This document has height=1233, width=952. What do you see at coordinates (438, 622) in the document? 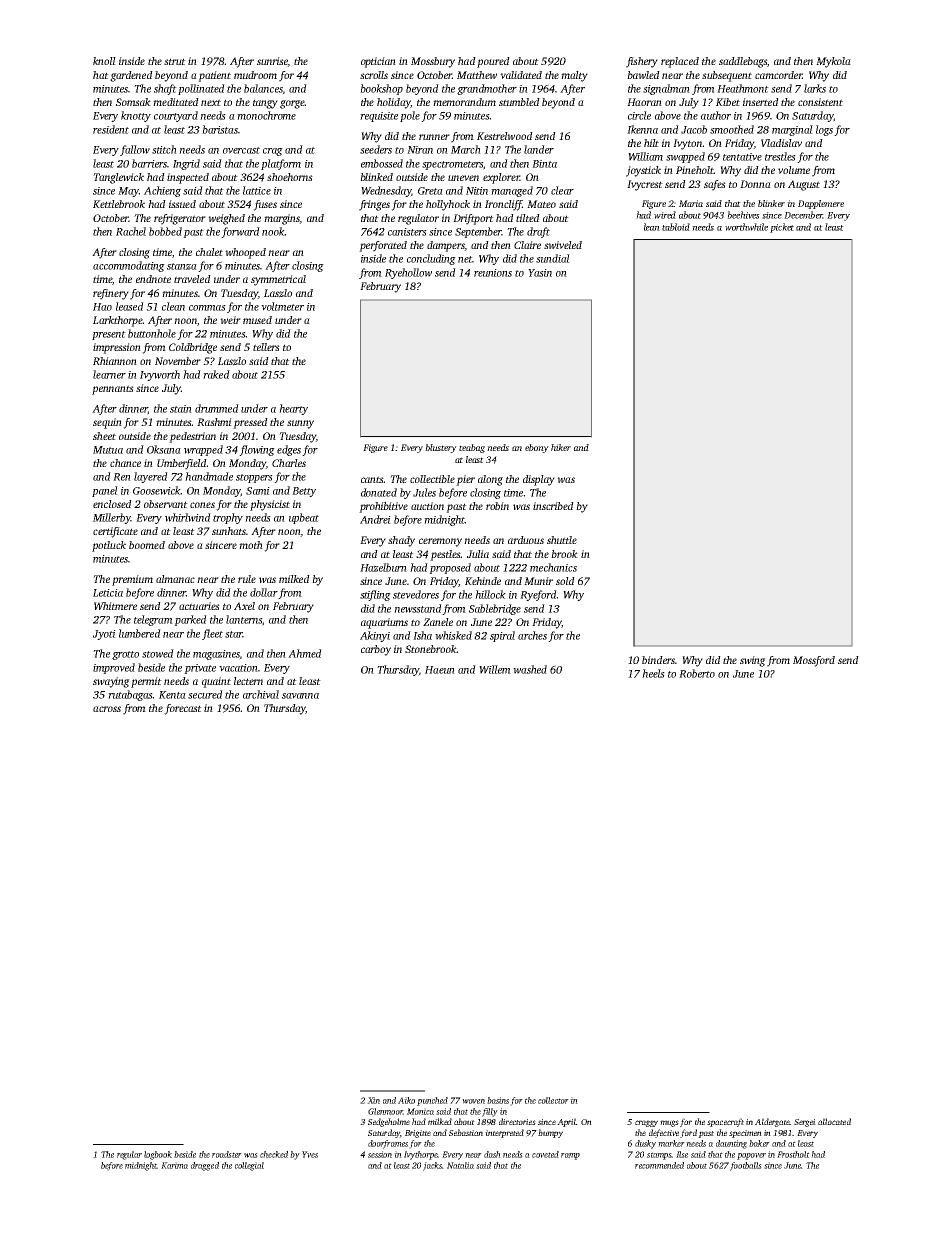
I see `Zanele` at bounding box center [438, 622].
